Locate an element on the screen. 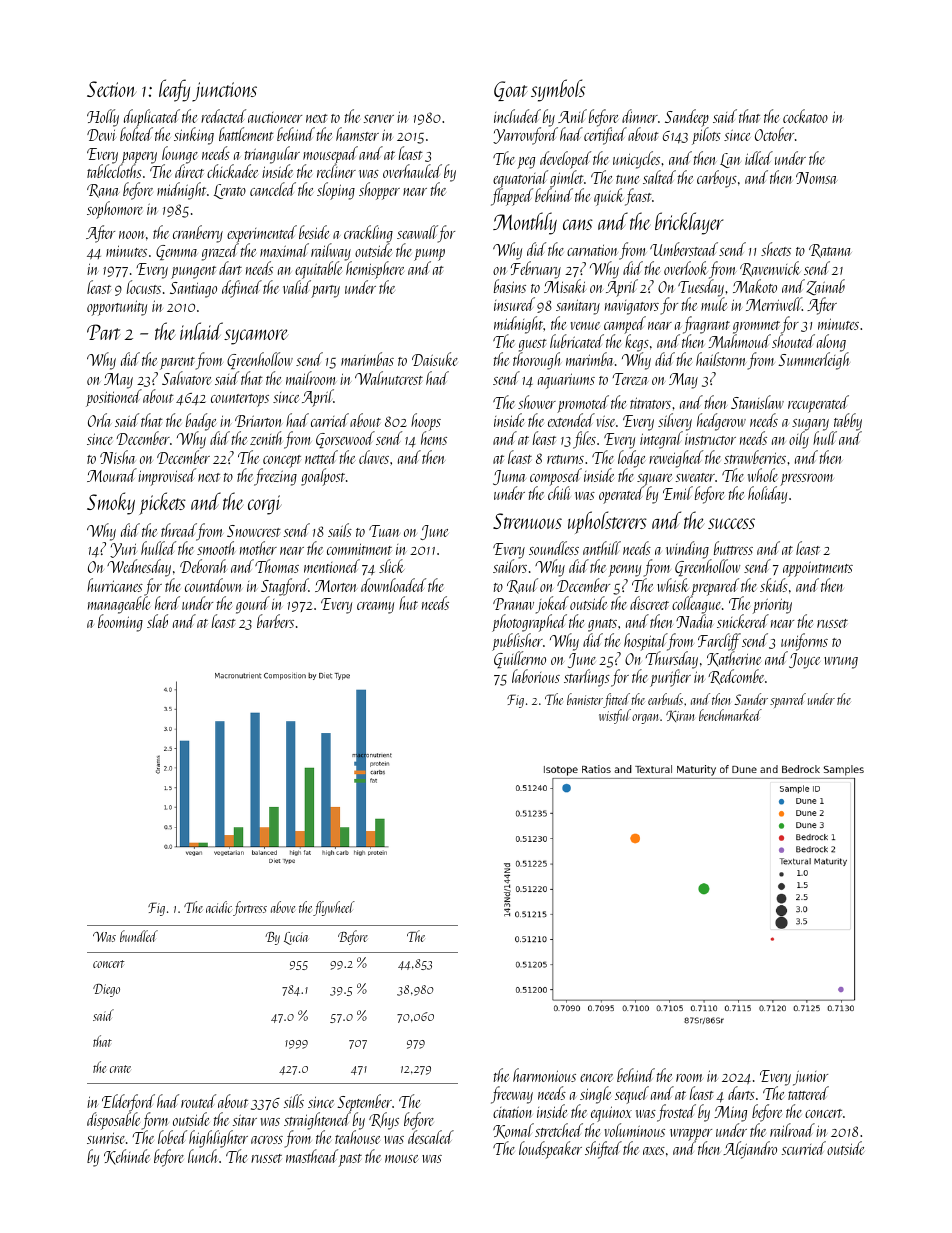  harmonious is located at coordinates (544, 1075).
